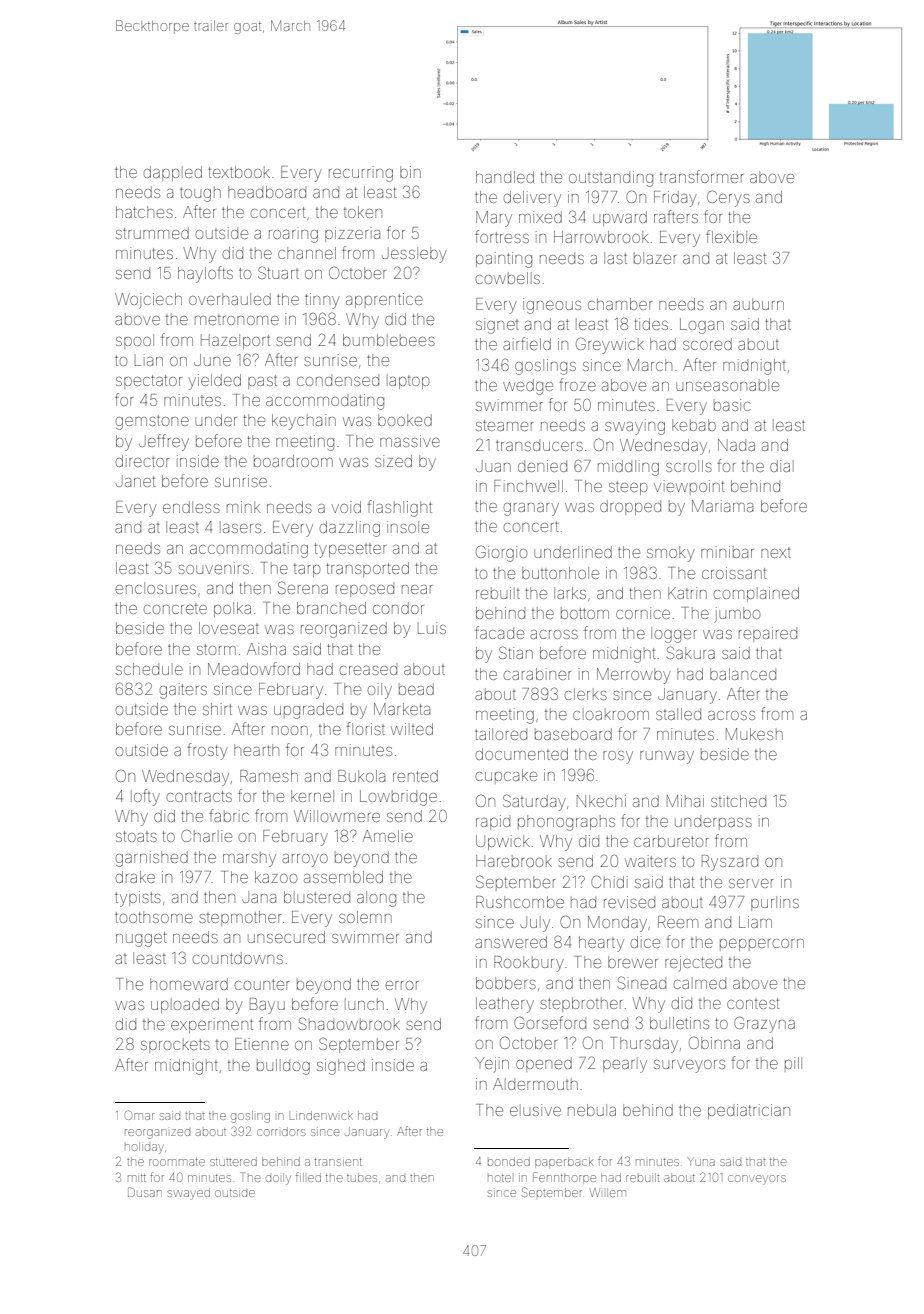 The height and width of the screenshot is (1314, 924). What do you see at coordinates (200, 194) in the screenshot?
I see `tough` at bounding box center [200, 194].
